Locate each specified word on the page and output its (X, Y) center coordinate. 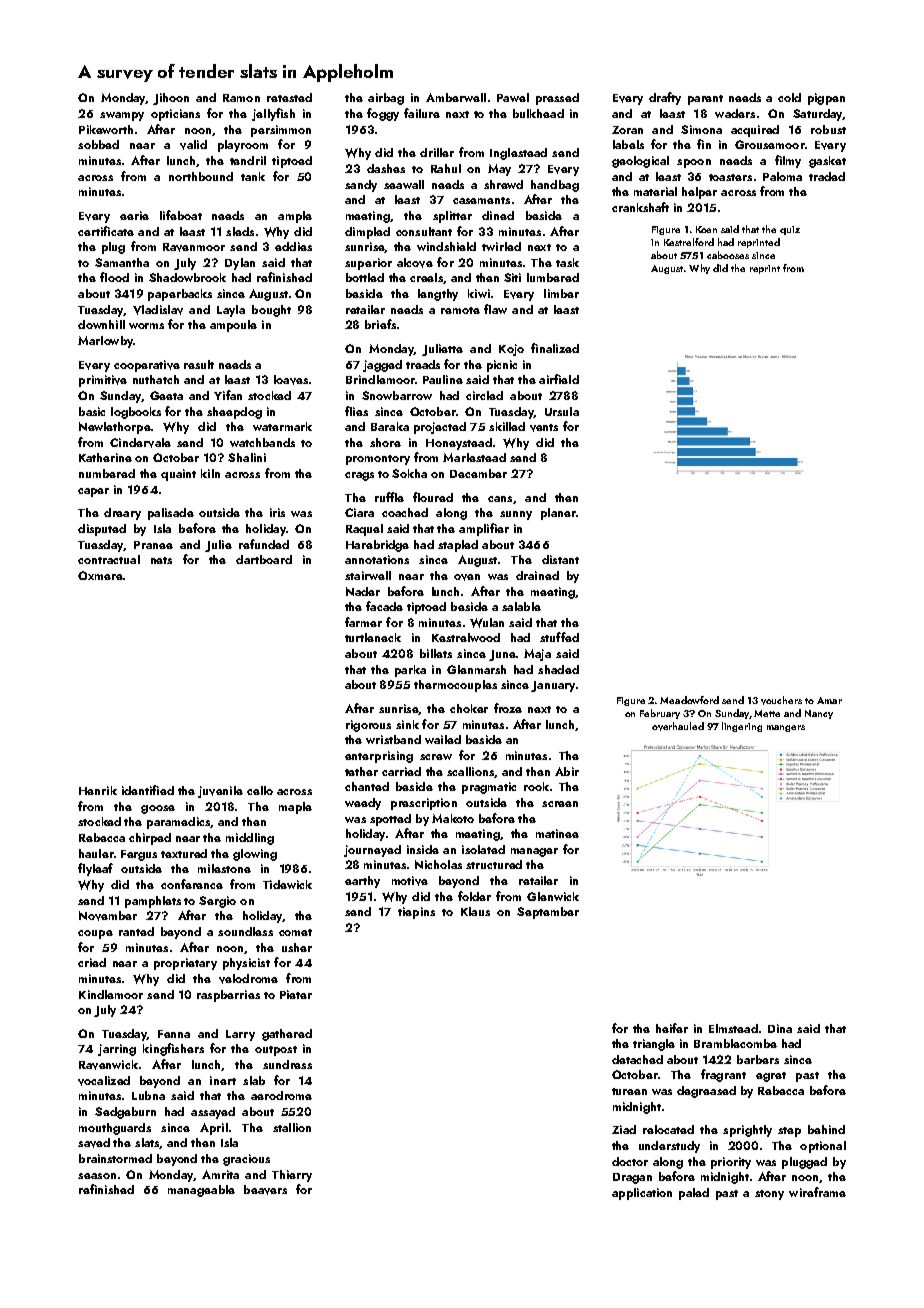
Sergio (217, 902)
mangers (786, 728)
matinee (557, 833)
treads (423, 364)
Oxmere (100, 575)
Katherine (105, 457)
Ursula (562, 411)
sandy (361, 186)
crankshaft (640, 207)
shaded (558, 669)
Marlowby (105, 342)
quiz (790, 230)
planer (558, 514)
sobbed (98, 144)
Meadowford (689, 700)
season (97, 1176)
